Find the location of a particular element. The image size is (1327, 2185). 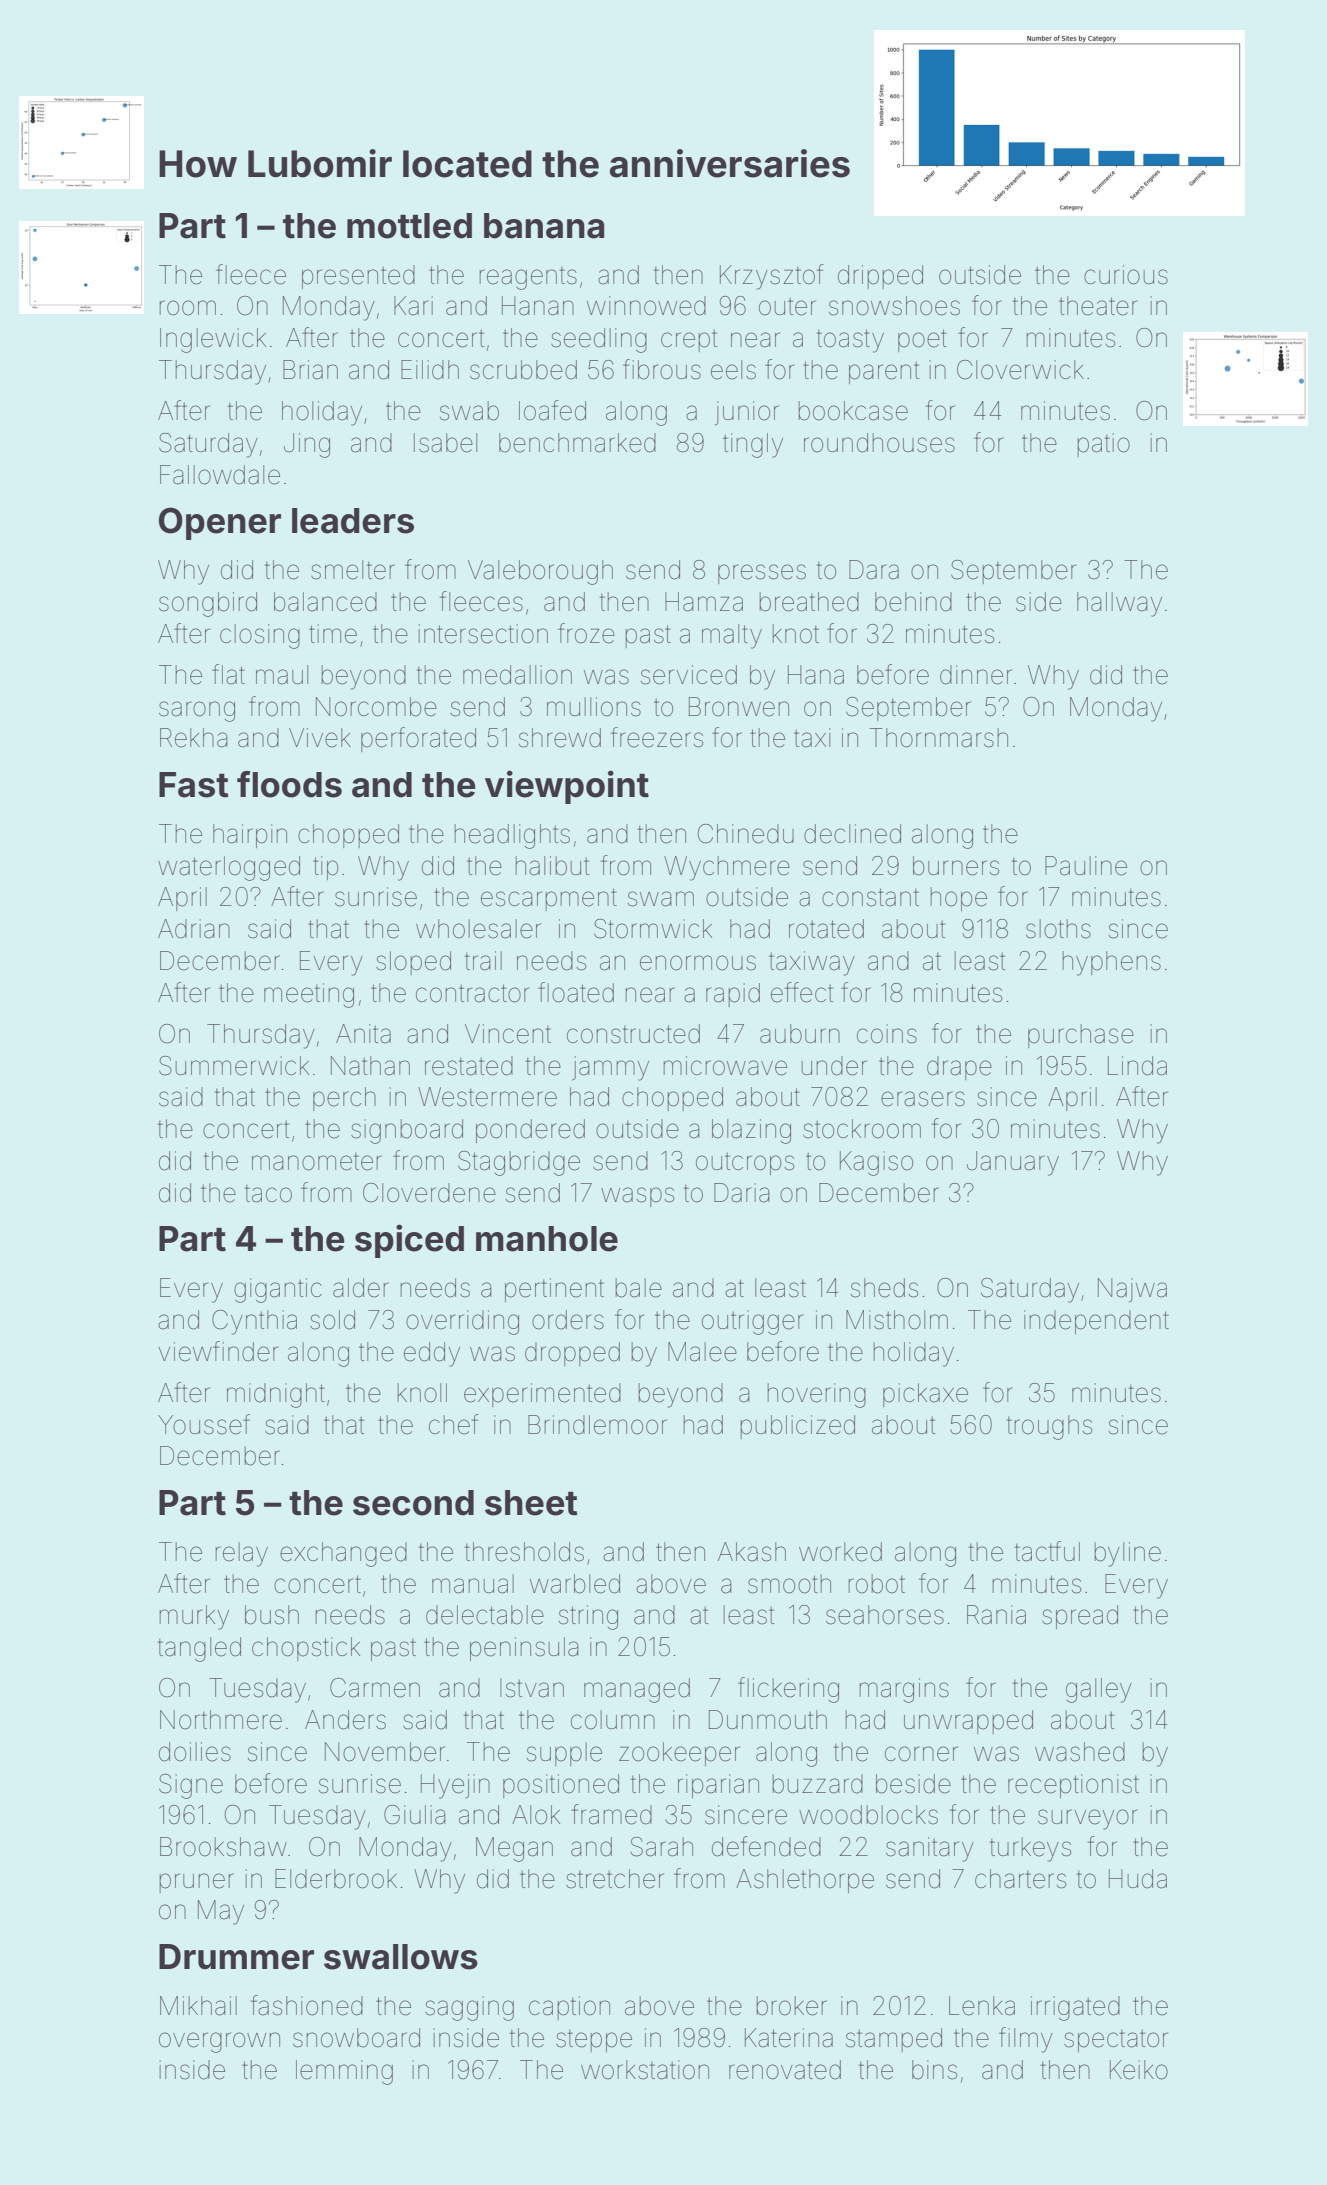

microwave is located at coordinates (725, 1066).
